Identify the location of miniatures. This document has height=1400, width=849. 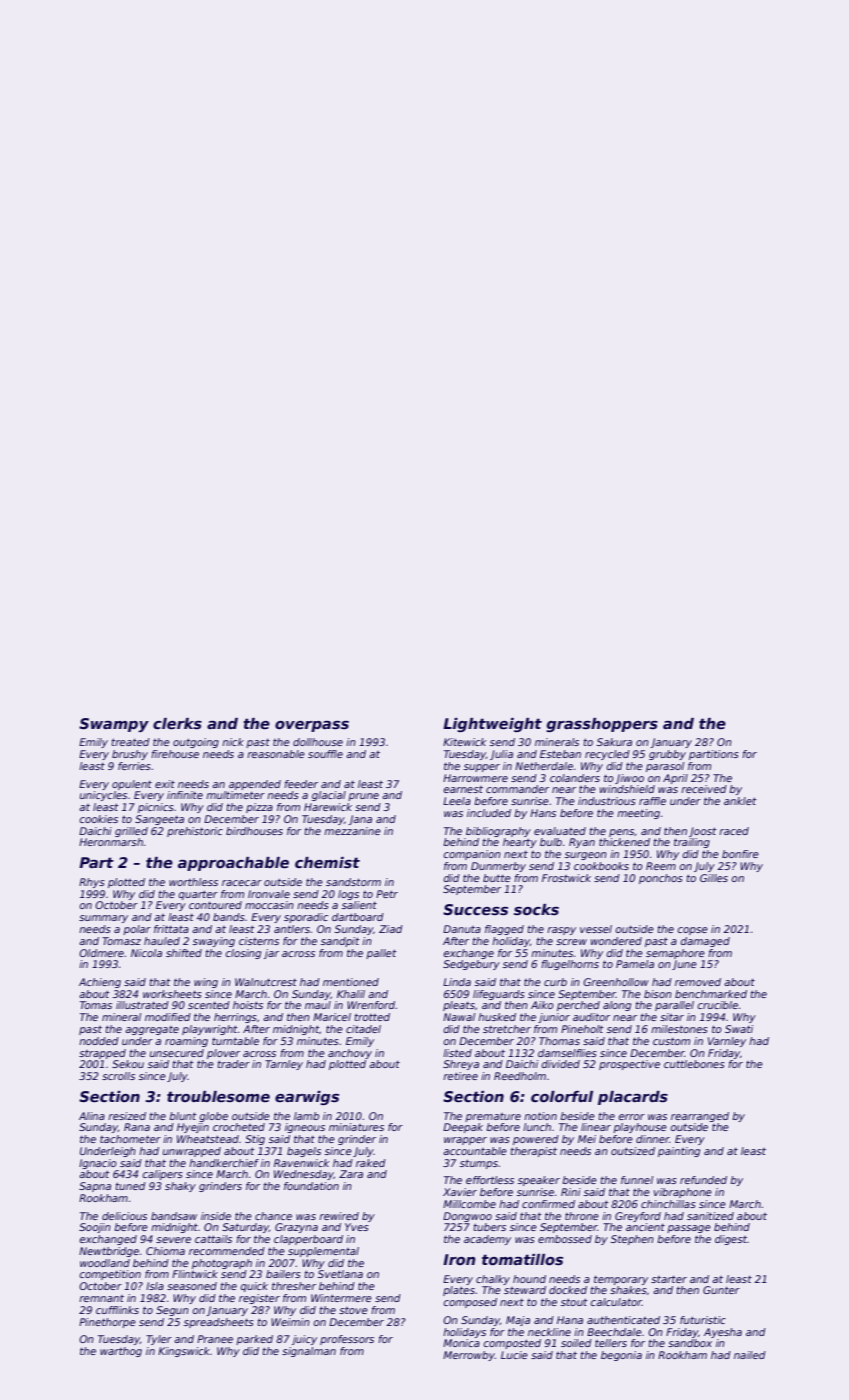
(356, 1127).
